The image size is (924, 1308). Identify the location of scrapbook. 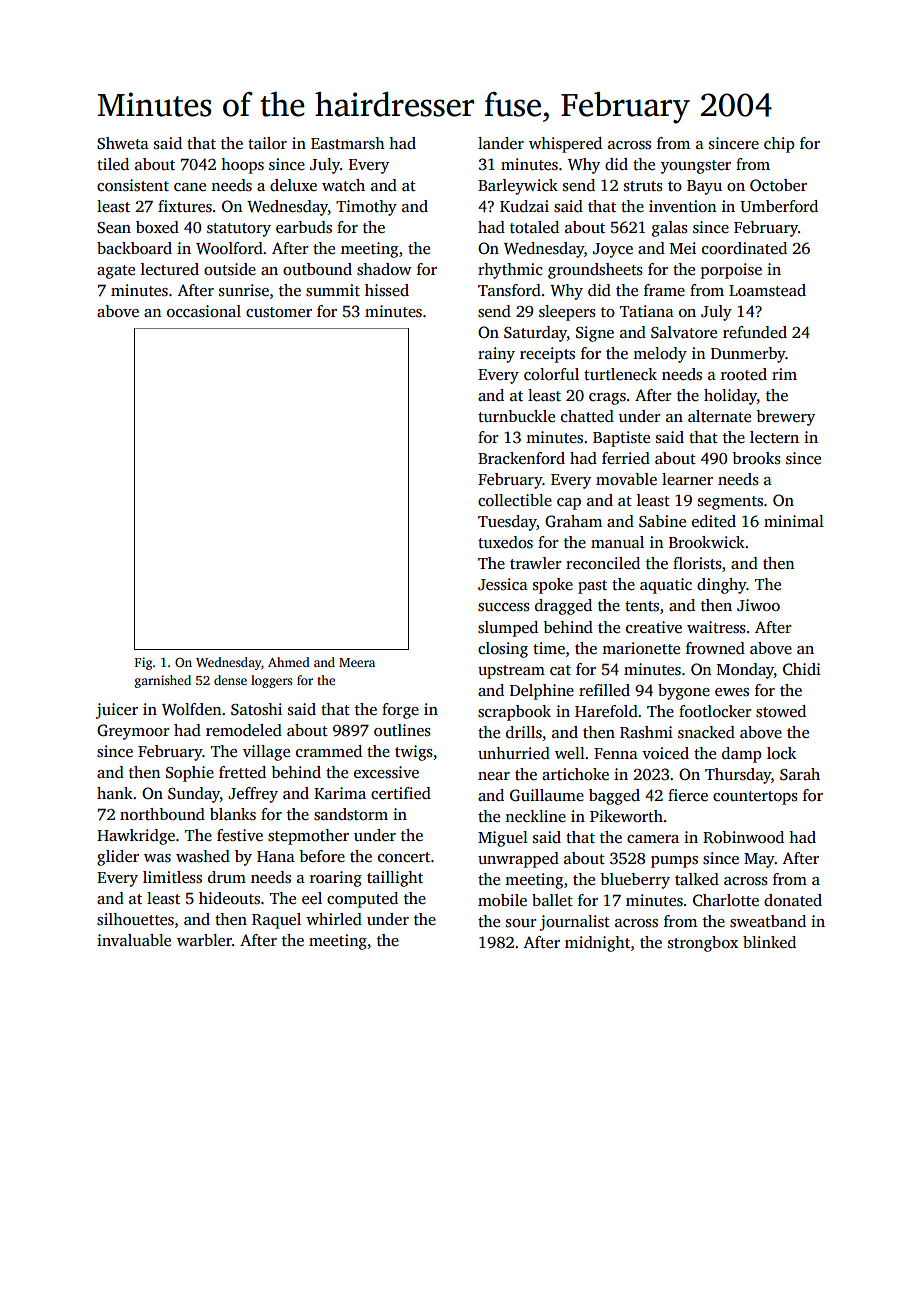
(514, 713).
